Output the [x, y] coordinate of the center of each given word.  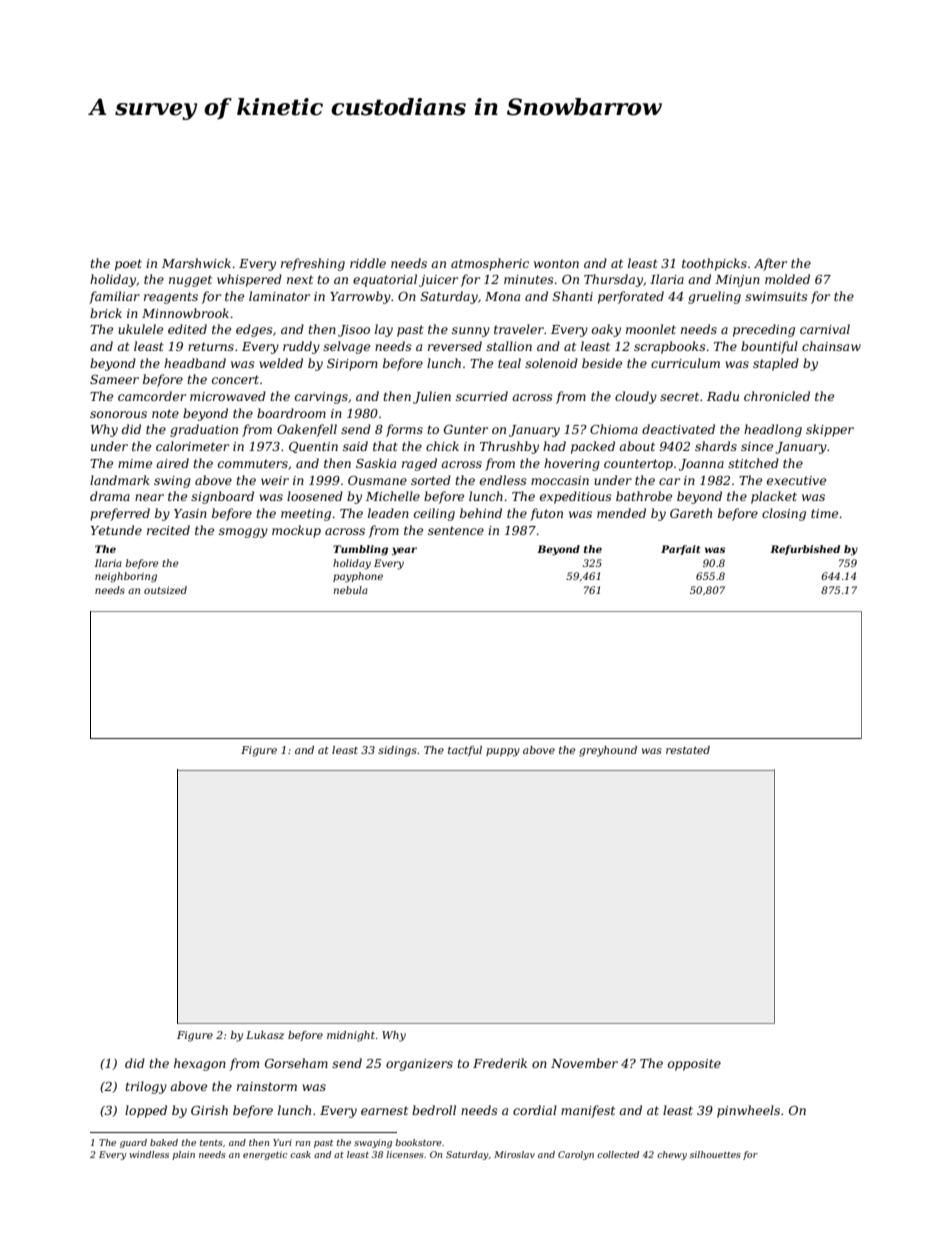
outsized [165, 590]
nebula [350, 590]
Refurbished [805, 550]
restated [688, 750]
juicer [438, 281]
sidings [397, 751]
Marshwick [196, 263]
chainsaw [831, 346]
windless [149, 1154]
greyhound [608, 751]
